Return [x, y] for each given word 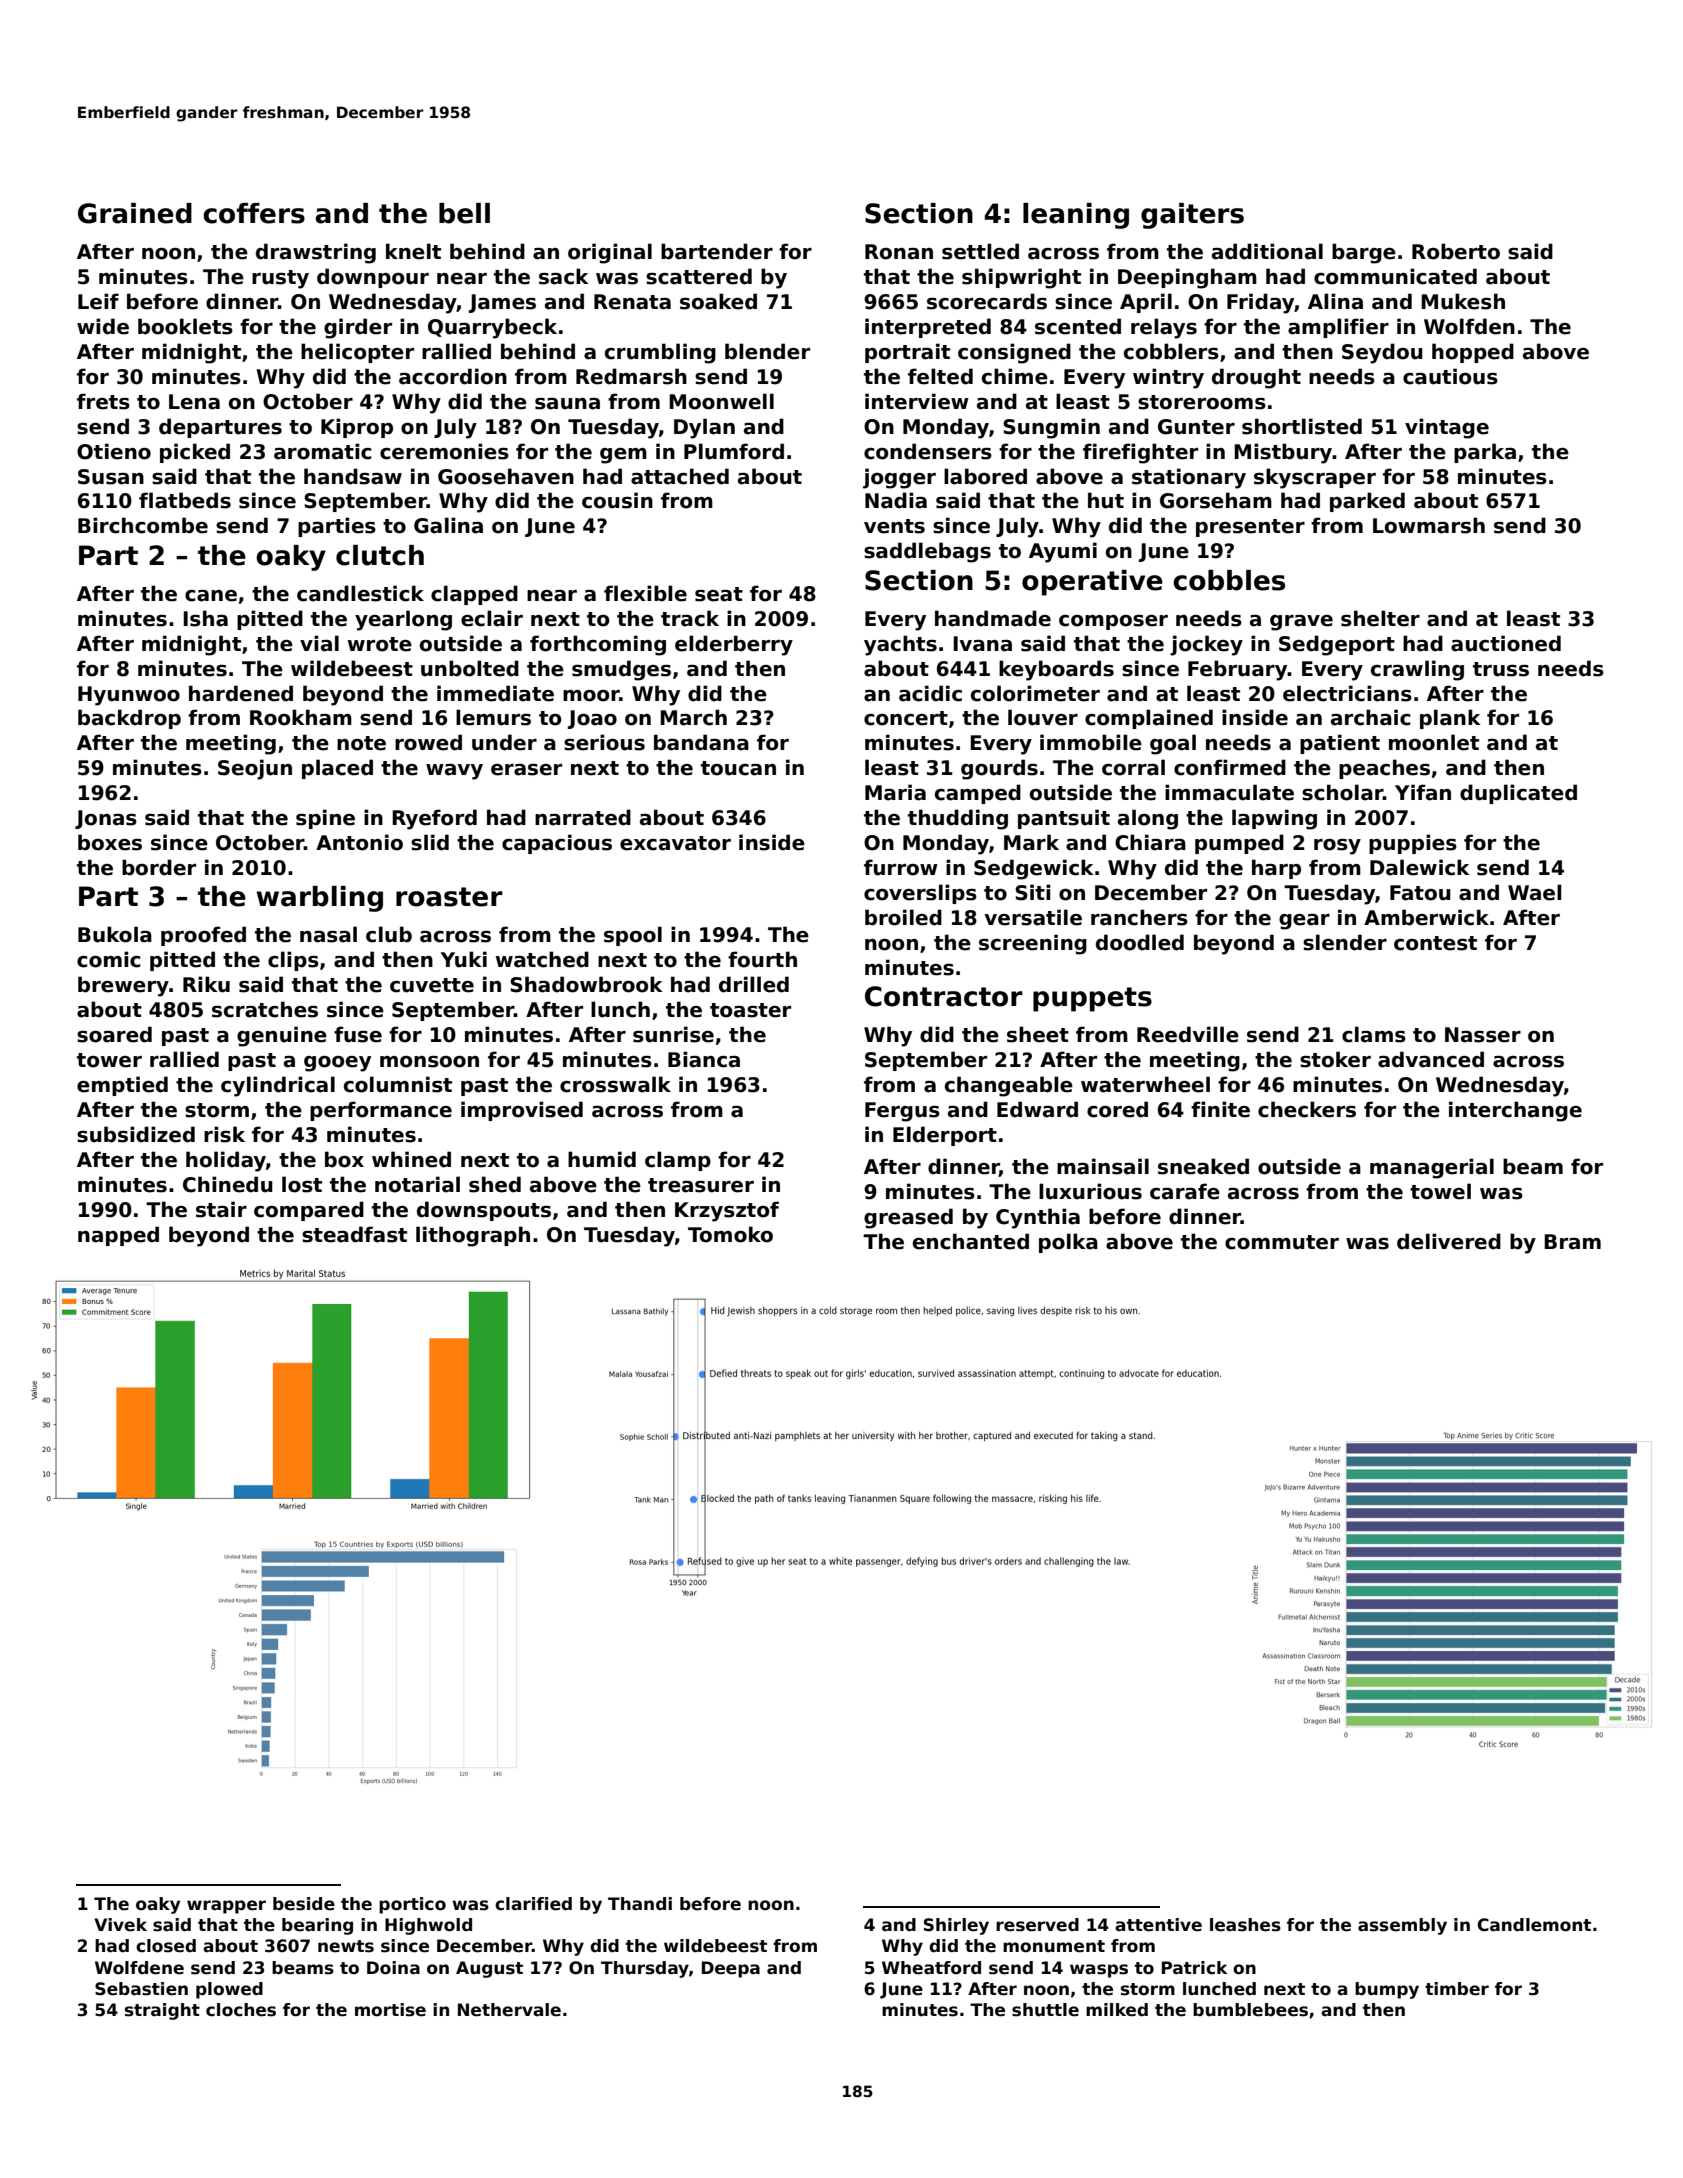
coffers [254, 213]
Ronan [899, 252]
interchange [1515, 1111]
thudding [958, 819]
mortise [390, 2010]
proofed [203, 936]
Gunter [1196, 427]
